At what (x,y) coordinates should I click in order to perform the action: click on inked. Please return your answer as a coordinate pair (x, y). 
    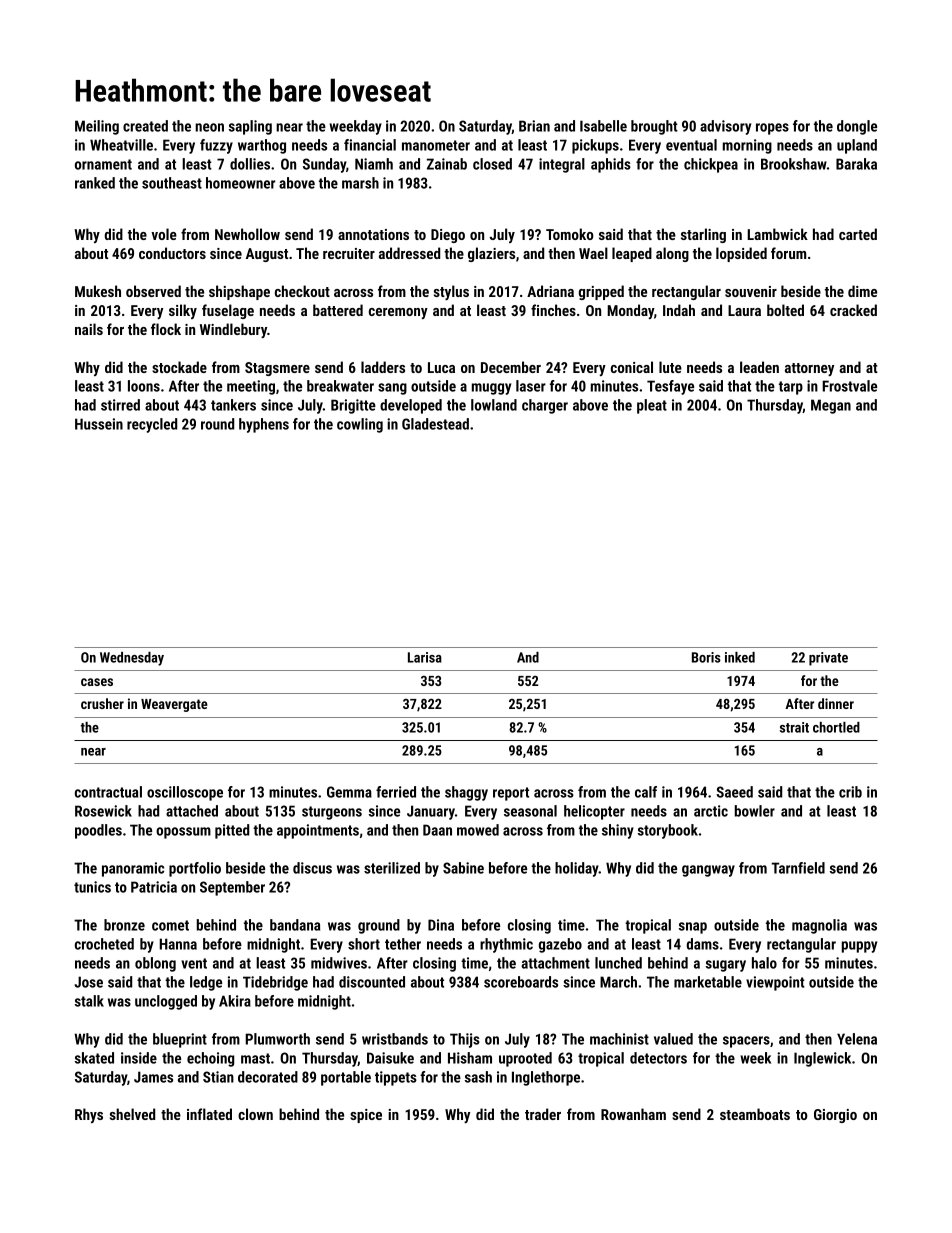
    Looking at the image, I should click on (740, 657).
